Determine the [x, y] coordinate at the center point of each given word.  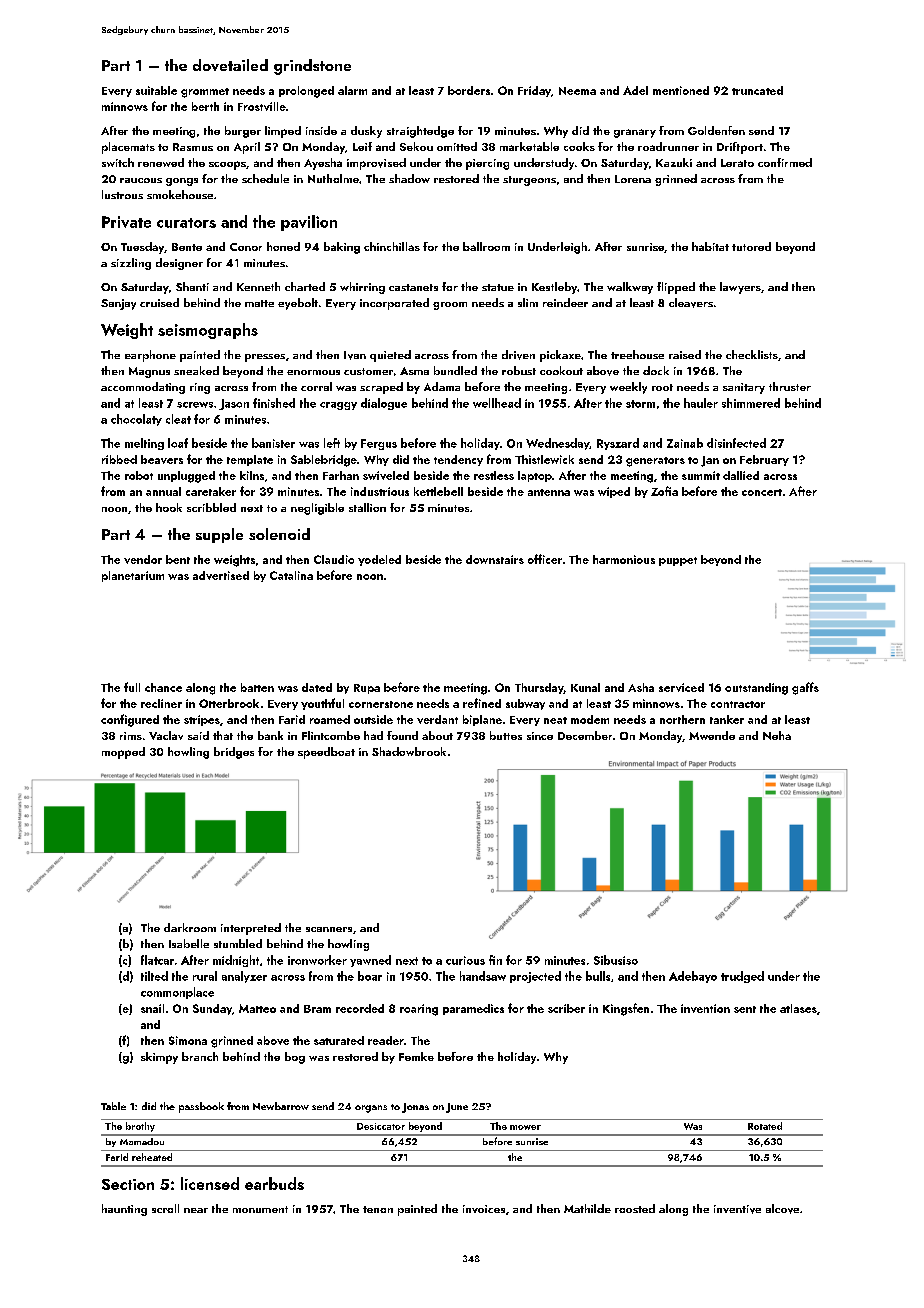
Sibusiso [616, 960]
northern [682, 719]
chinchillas [392, 246]
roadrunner [668, 146]
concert [762, 492]
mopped [123, 753]
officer [545, 559]
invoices [484, 1209]
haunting [124, 1210]
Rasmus [193, 147]
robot [139, 475]
